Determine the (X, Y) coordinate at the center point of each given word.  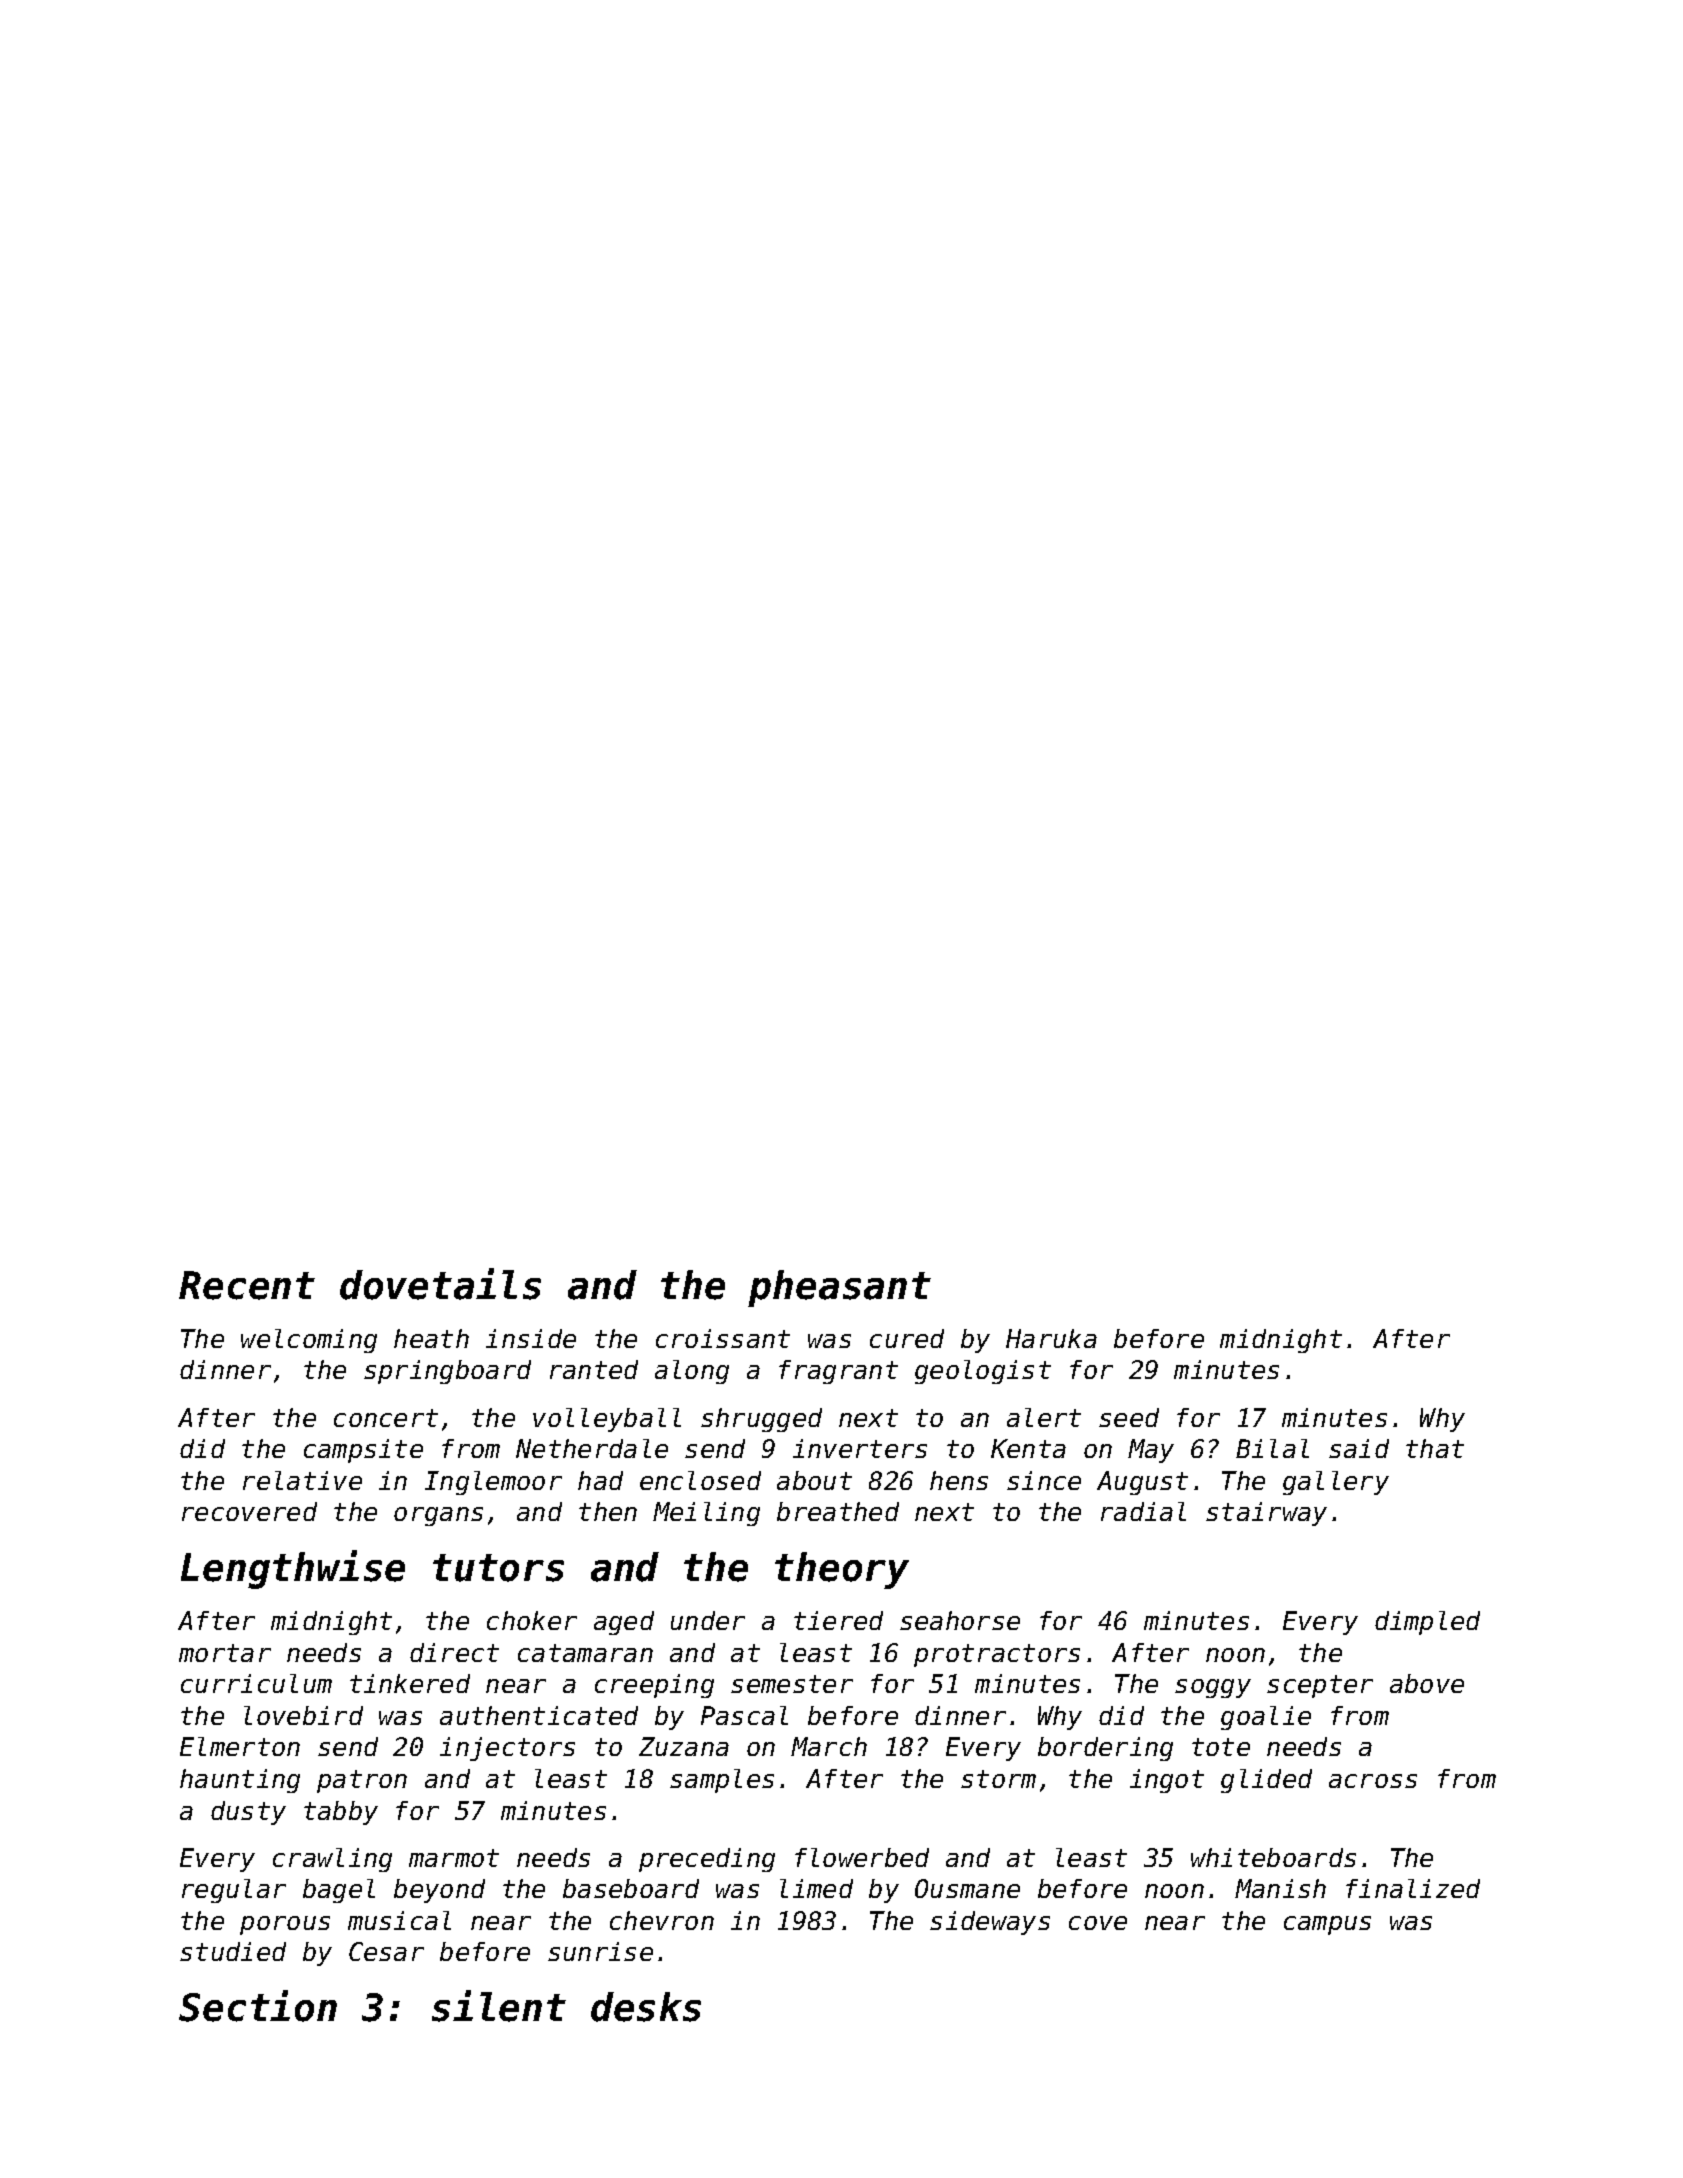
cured (907, 1338)
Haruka (1051, 1338)
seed (1129, 1417)
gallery (1336, 1483)
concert (386, 1418)
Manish (1280, 1888)
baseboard (631, 1888)
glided (1266, 1781)
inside (531, 1338)
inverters (860, 1448)
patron (362, 1781)
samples (722, 1781)
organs (438, 1516)
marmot (454, 1858)
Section (258, 2006)
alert (1044, 1417)
